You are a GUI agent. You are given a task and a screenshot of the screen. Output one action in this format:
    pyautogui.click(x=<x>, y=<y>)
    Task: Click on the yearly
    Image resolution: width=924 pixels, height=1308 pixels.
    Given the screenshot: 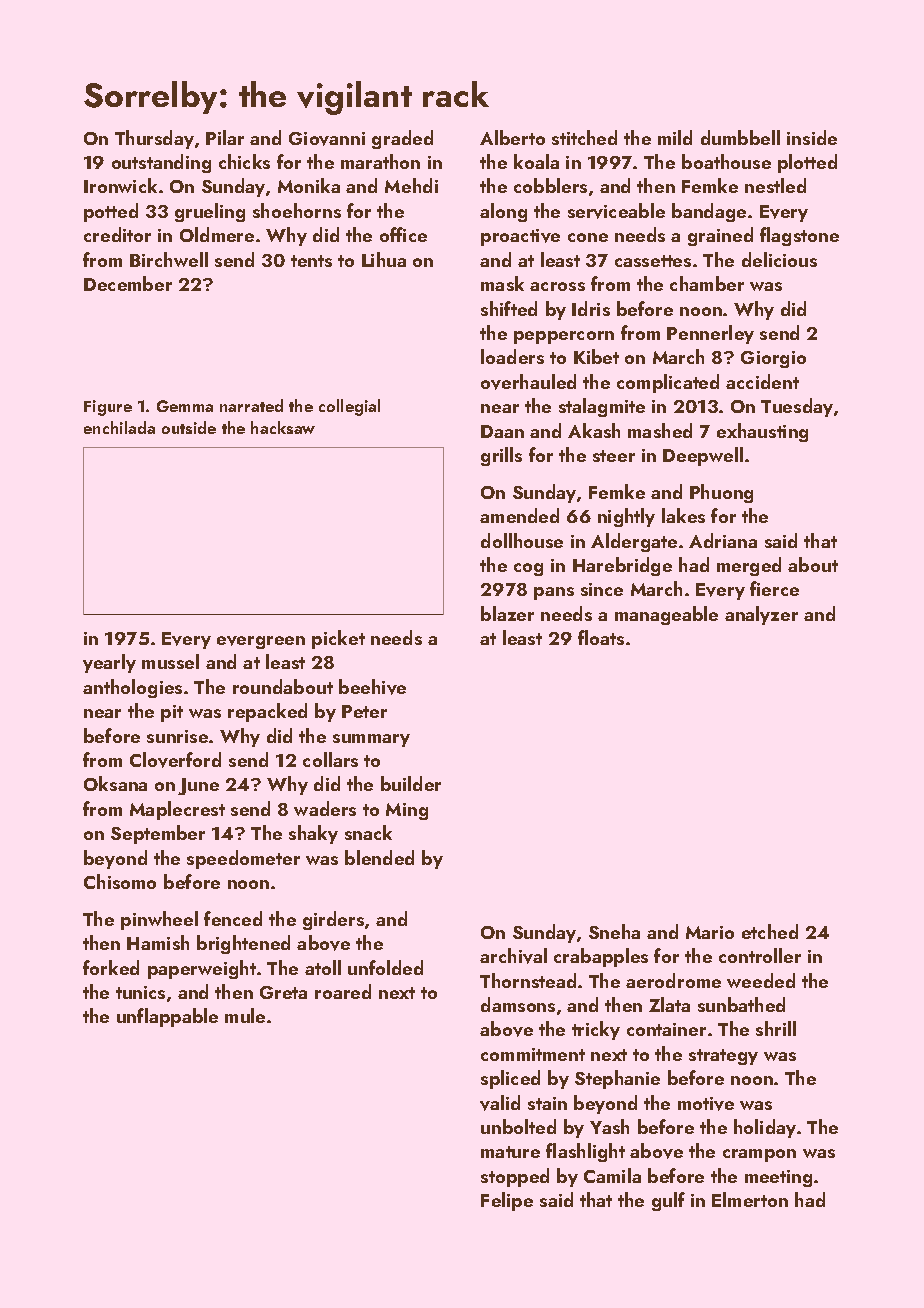 What is the action you would take?
    pyautogui.click(x=109, y=663)
